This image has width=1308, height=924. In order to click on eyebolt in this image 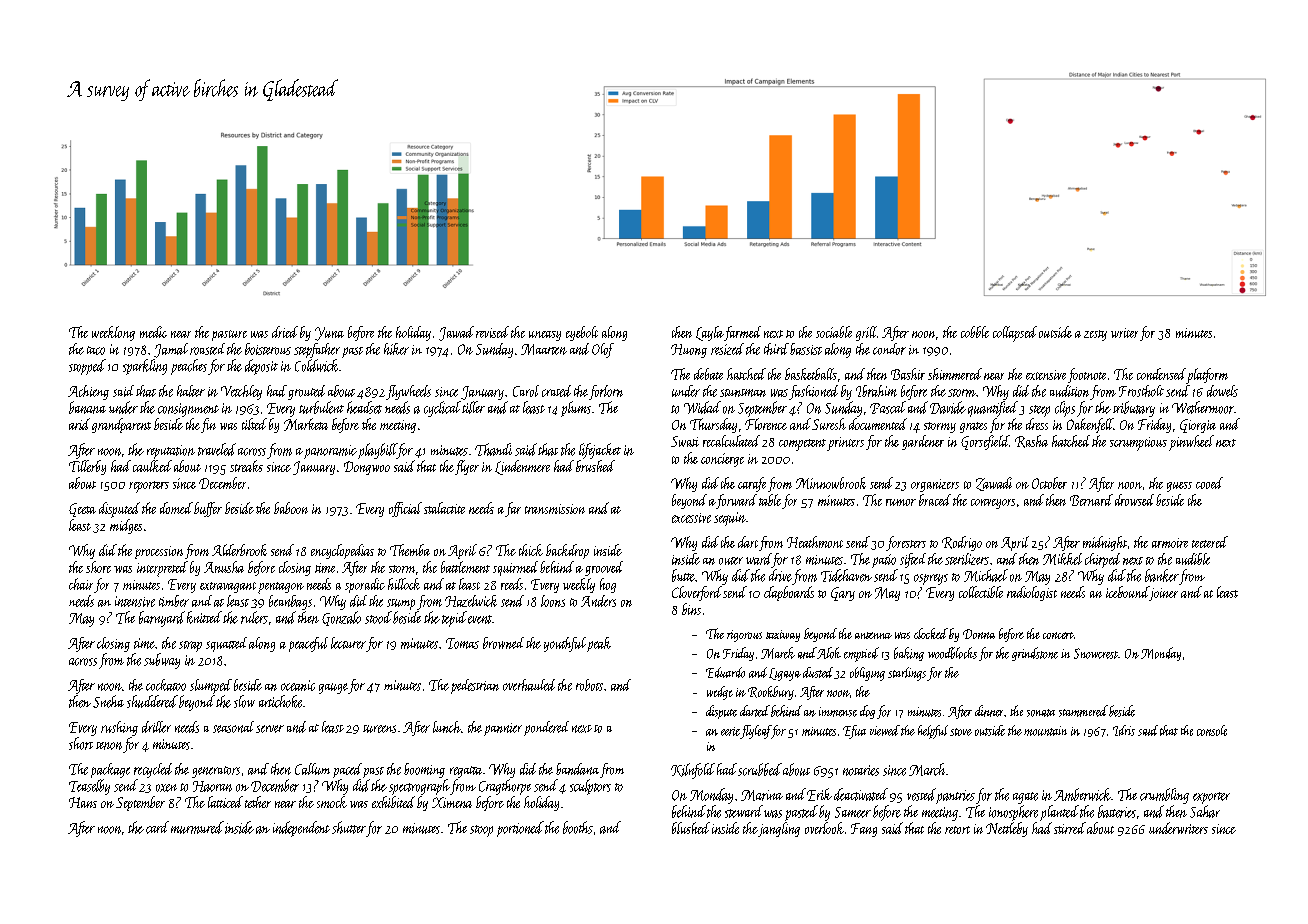, I will do `click(582, 333)`.
